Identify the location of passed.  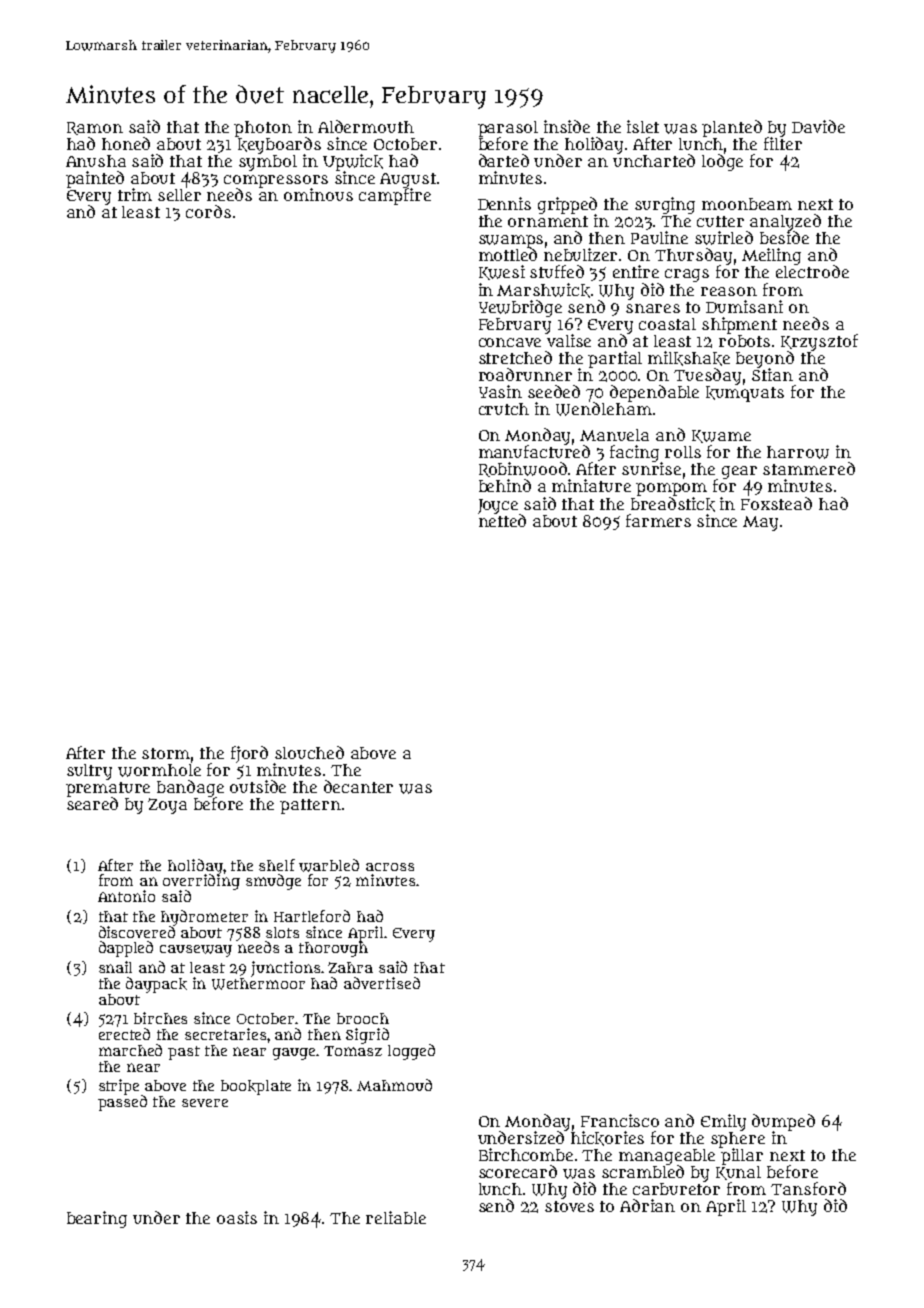
(122, 1103).
